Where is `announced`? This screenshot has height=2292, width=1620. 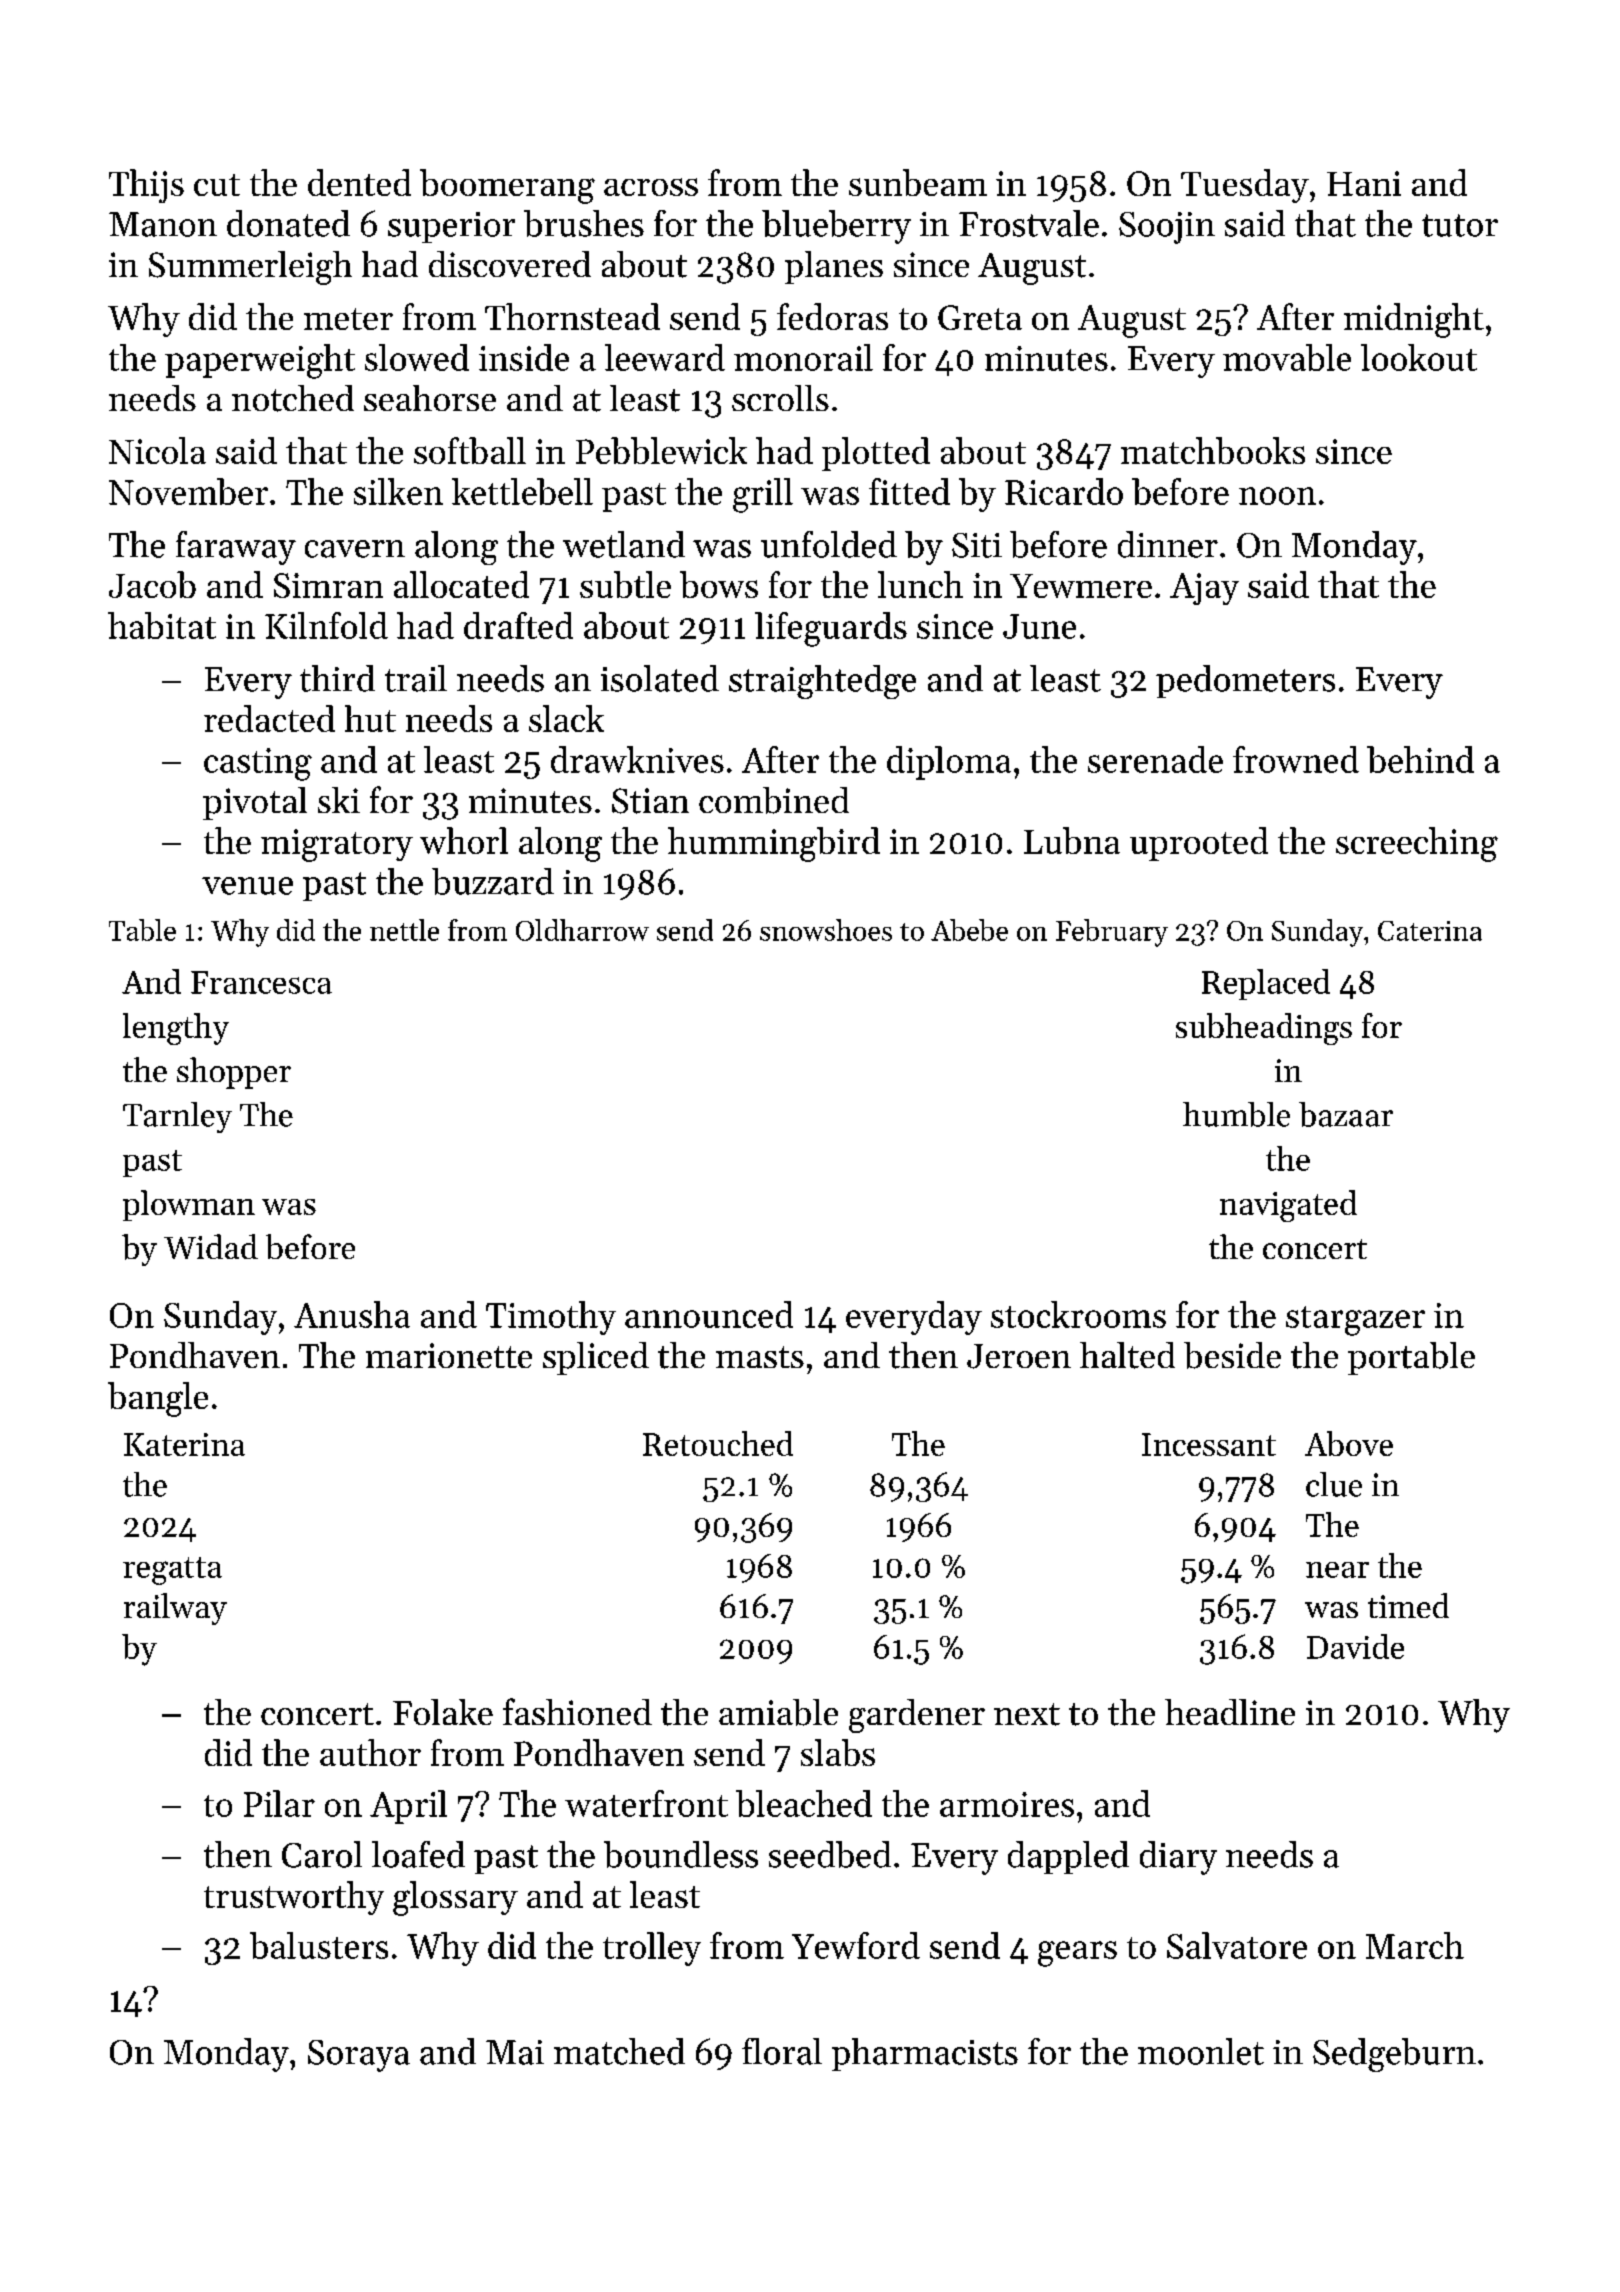
announced is located at coordinates (709, 1314).
